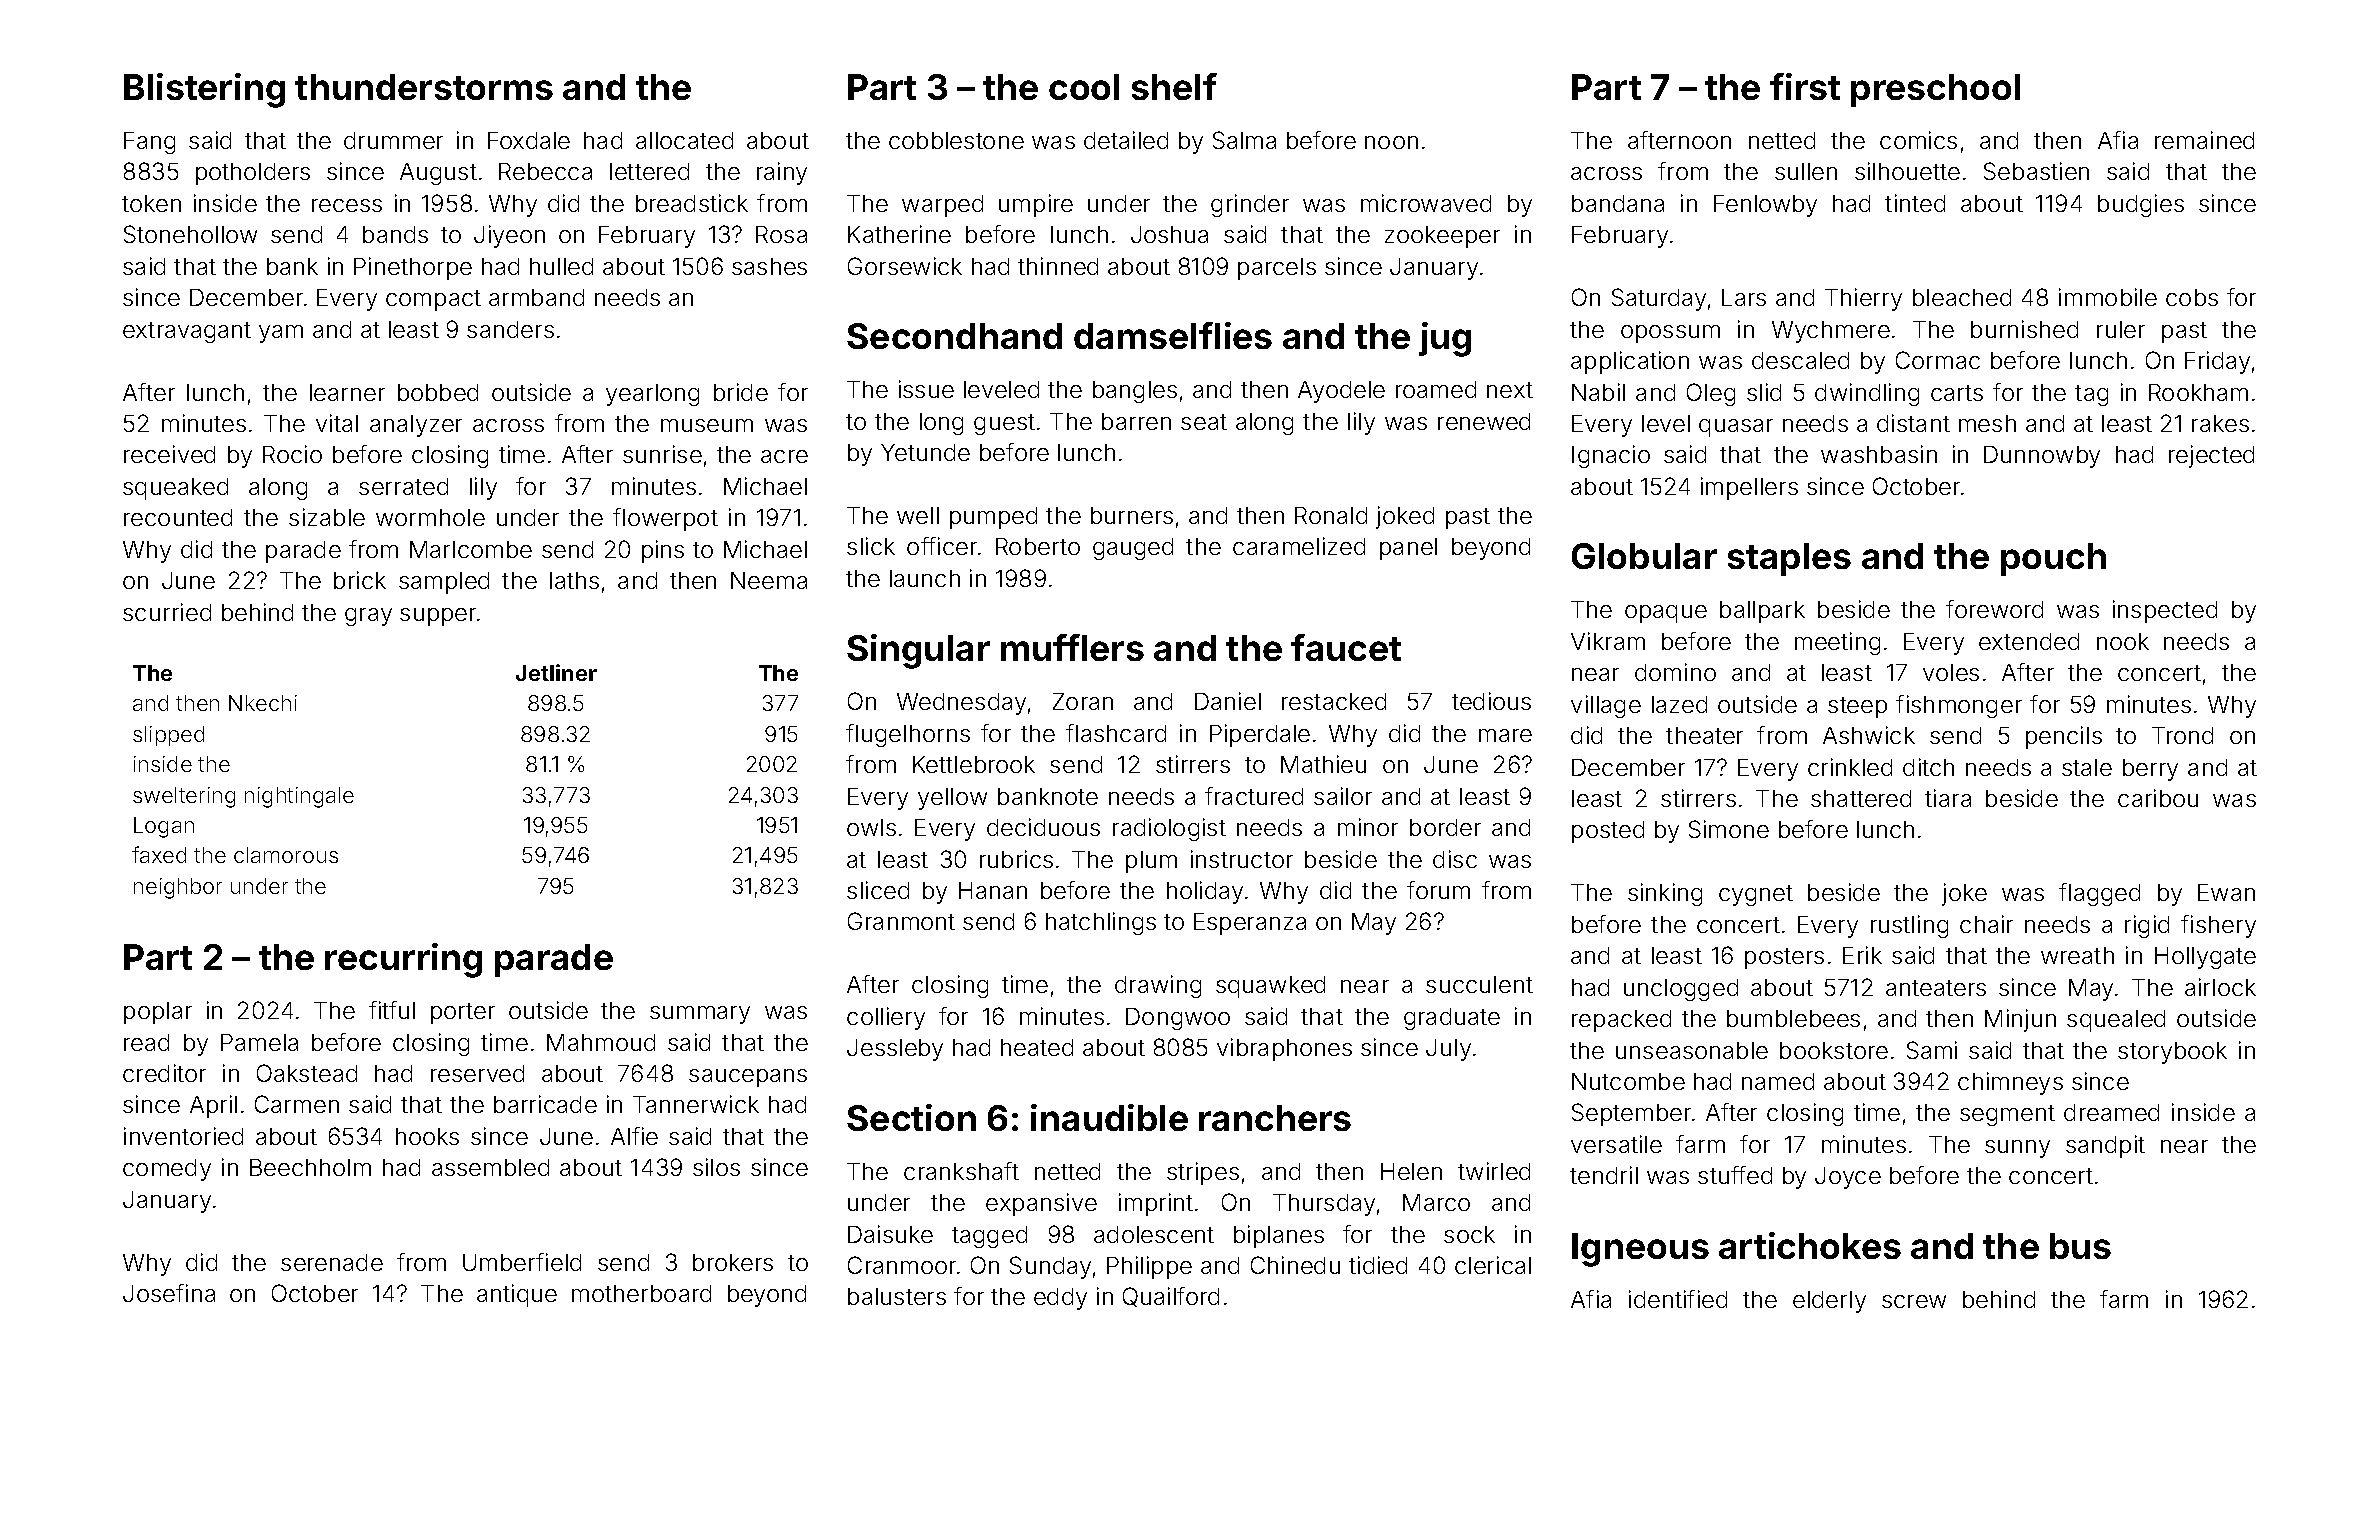  I want to click on preschool, so click(1935, 90).
